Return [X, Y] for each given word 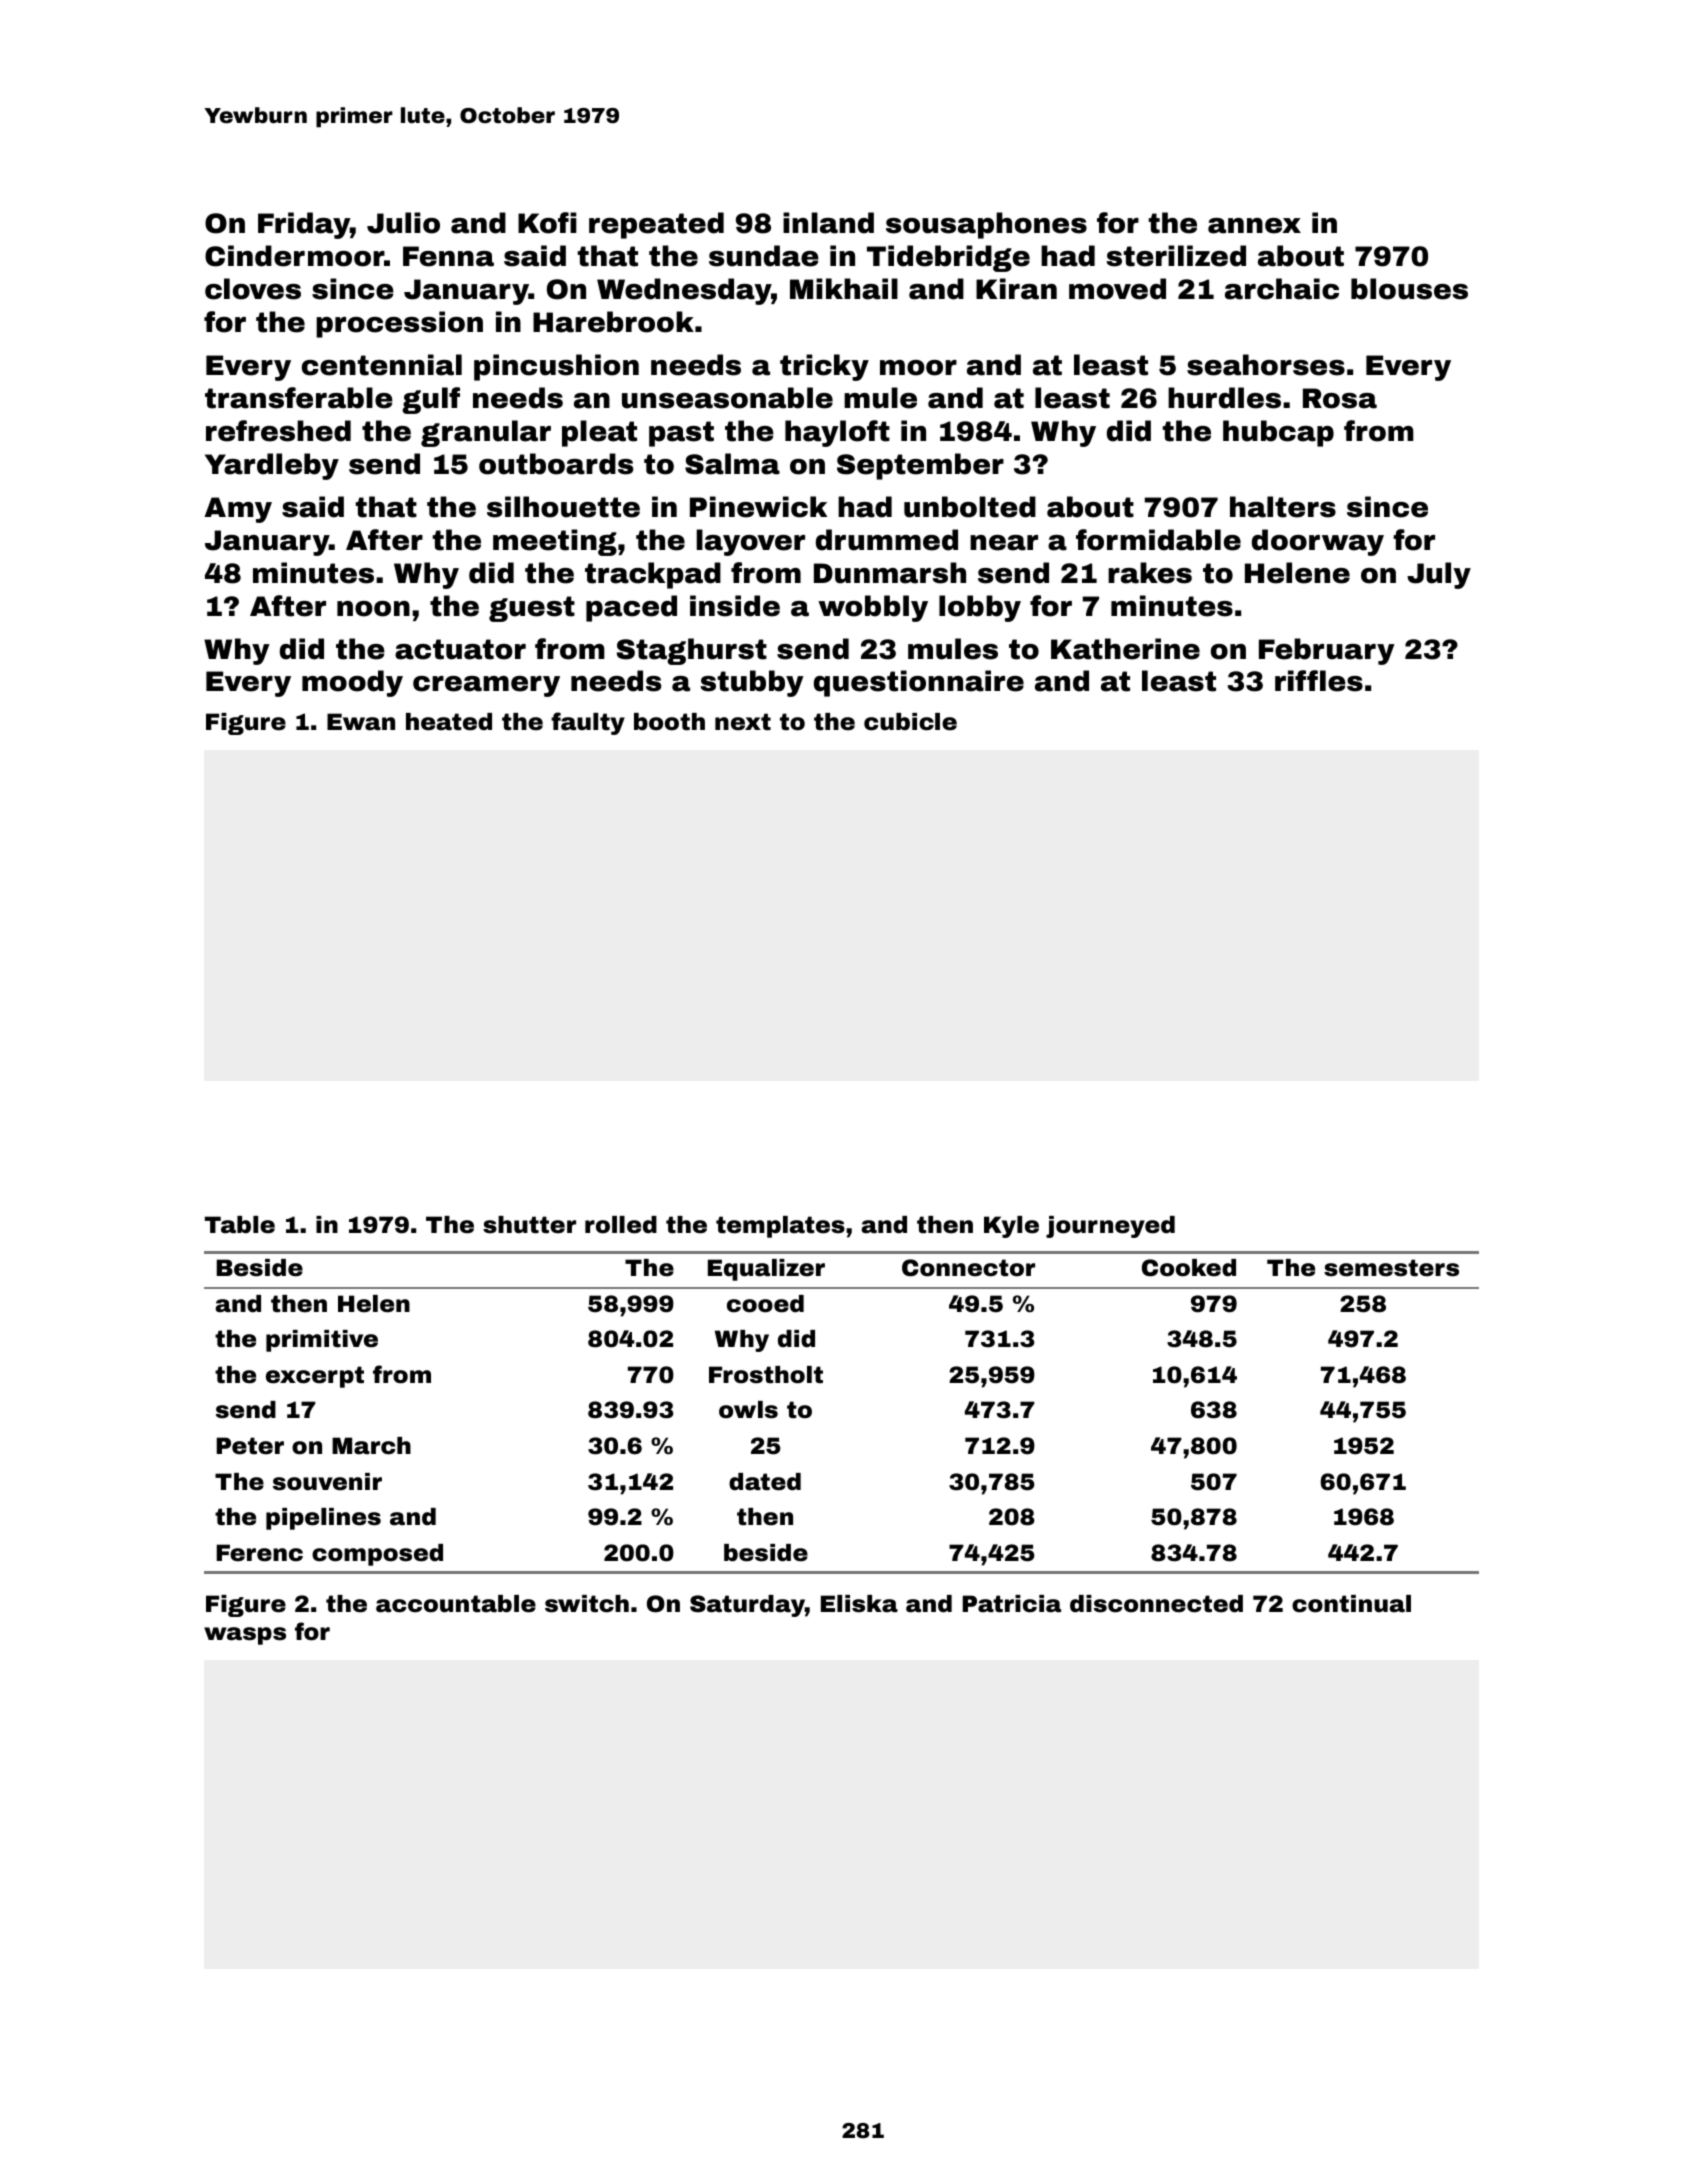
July [1439, 575]
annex [1254, 226]
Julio [403, 223]
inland [828, 223]
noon [373, 609]
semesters [1391, 1268]
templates [780, 1227]
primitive [322, 1341]
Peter [250, 1446]
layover [750, 542]
